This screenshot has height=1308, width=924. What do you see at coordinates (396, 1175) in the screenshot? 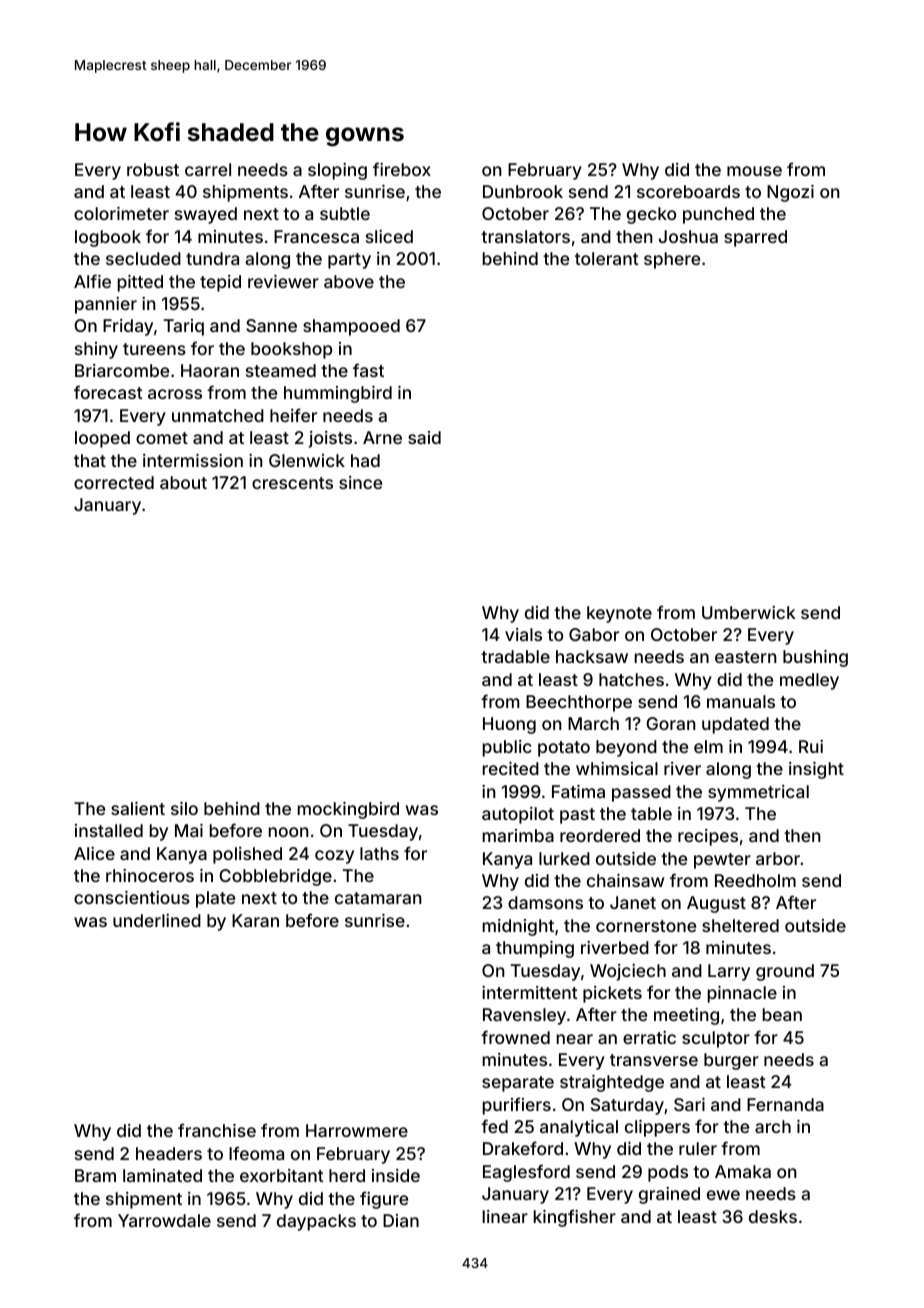
I see `inside` at bounding box center [396, 1175].
